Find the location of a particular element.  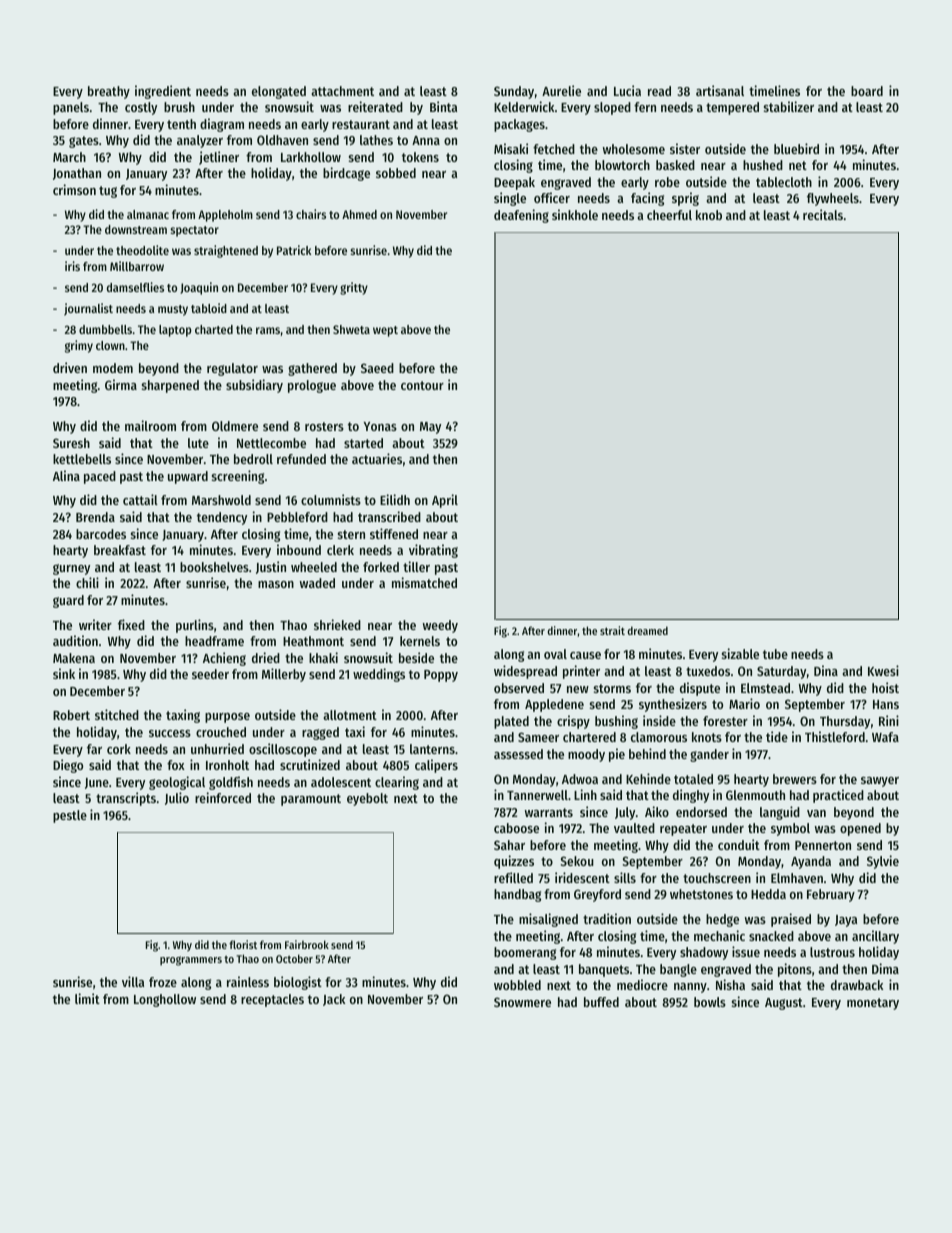

quizzes is located at coordinates (514, 862).
